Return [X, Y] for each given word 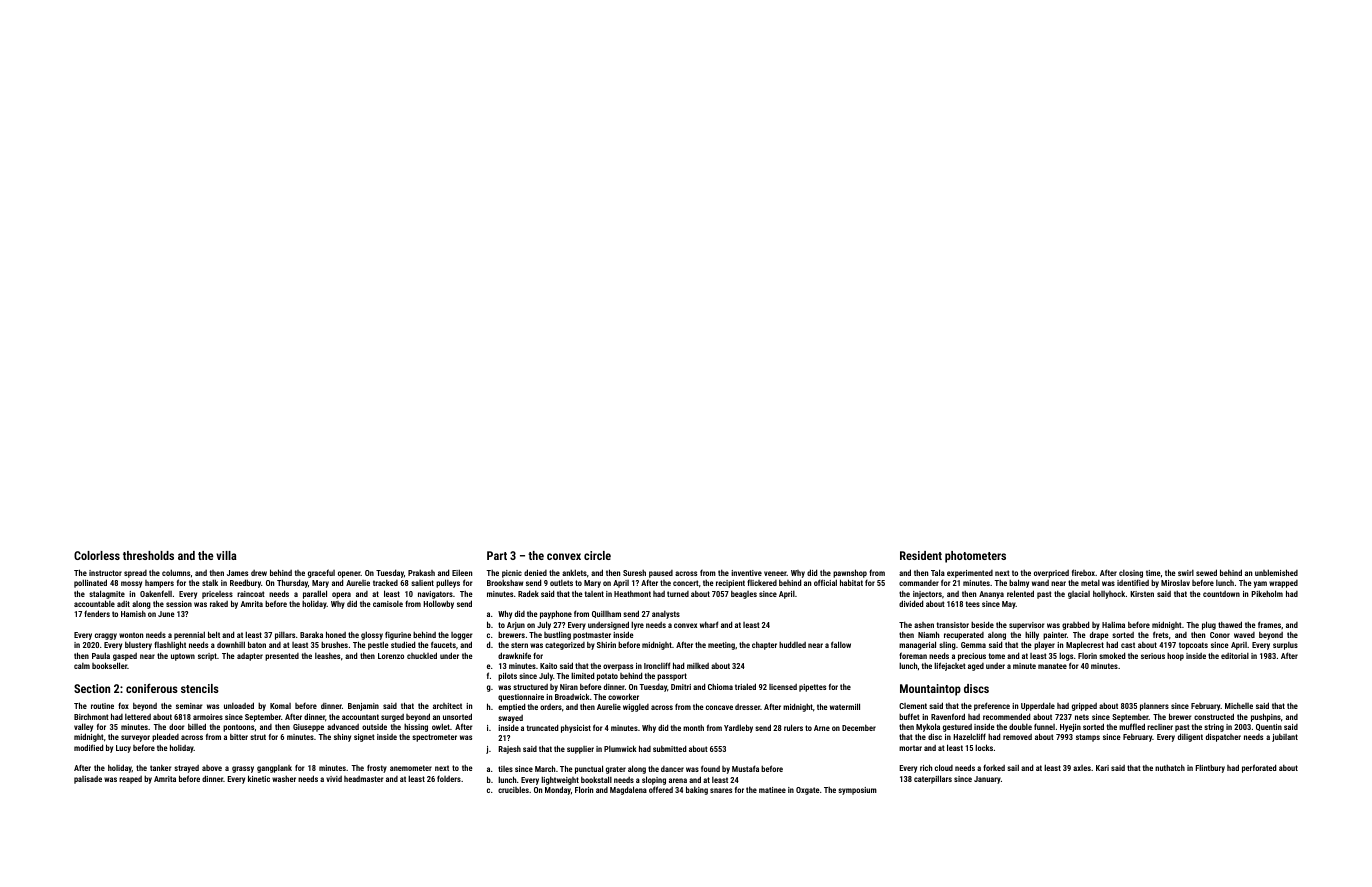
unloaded [239, 705]
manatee [1052, 666]
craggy [106, 636]
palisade [88, 780]
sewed [1206, 572]
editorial [1235, 656]
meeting [721, 646]
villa [226, 555]
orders [551, 707]
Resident [921, 555]
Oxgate [808, 791]
